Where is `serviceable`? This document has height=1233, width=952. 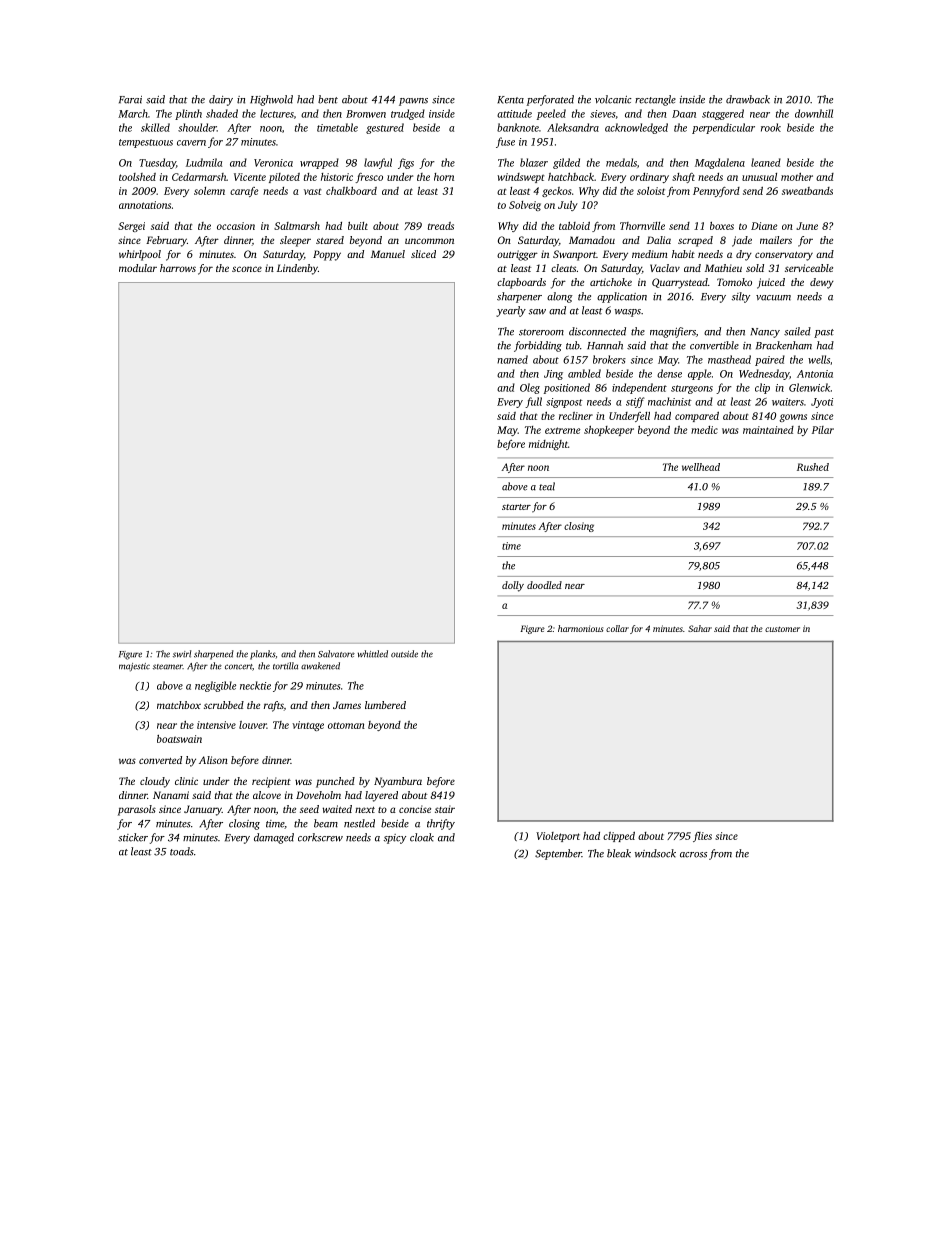 serviceable is located at coordinates (809, 268).
